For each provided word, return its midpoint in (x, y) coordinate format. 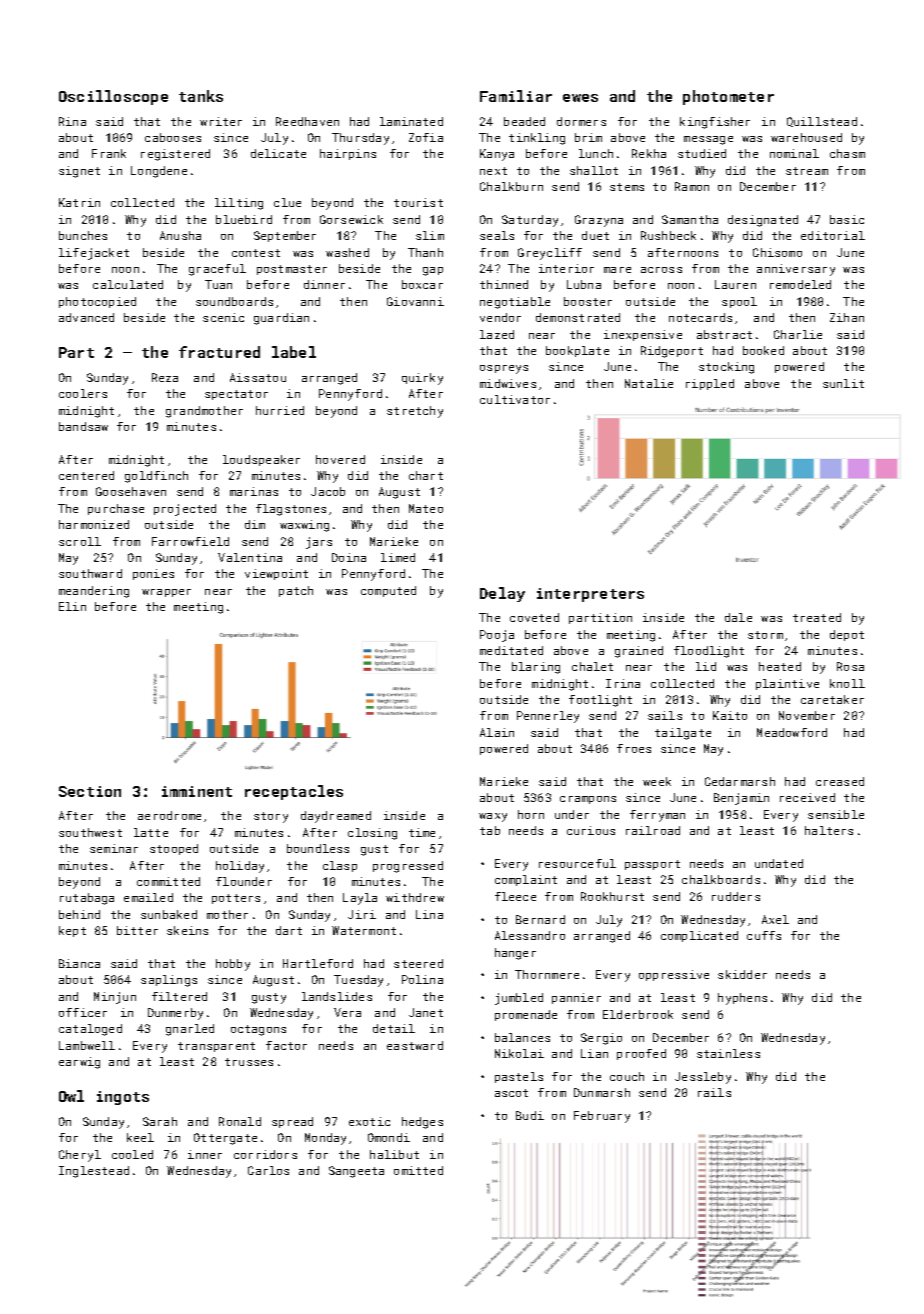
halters (829, 830)
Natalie (649, 383)
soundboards (234, 301)
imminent (197, 791)
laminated (411, 121)
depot (847, 635)
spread (292, 1122)
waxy (493, 817)
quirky (422, 379)
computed (388, 591)
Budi (530, 1115)
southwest (90, 832)
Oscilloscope (113, 97)
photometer (728, 97)
